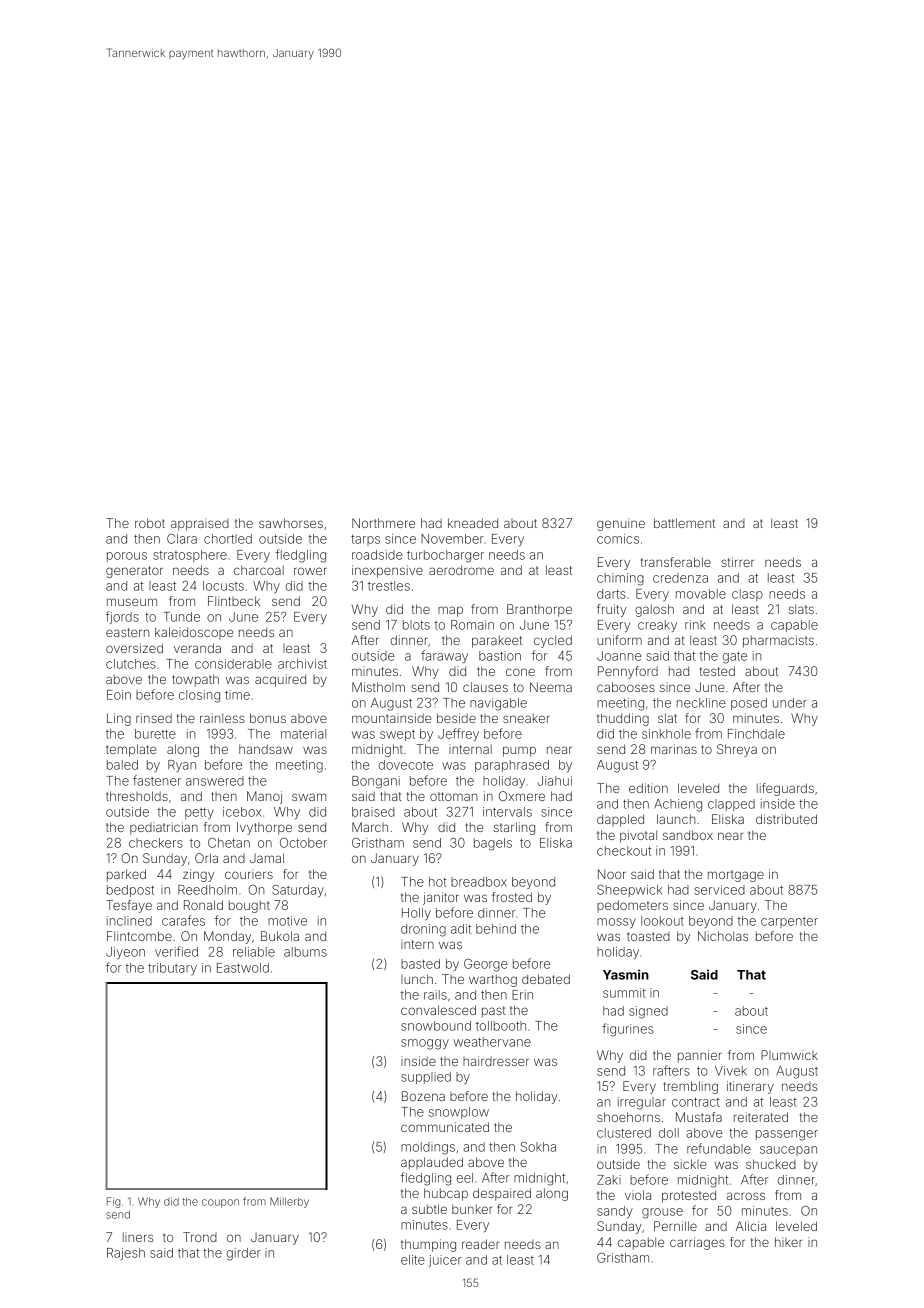  Describe the element at coordinates (378, 687) in the screenshot. I see `Mistholm` at that location.
